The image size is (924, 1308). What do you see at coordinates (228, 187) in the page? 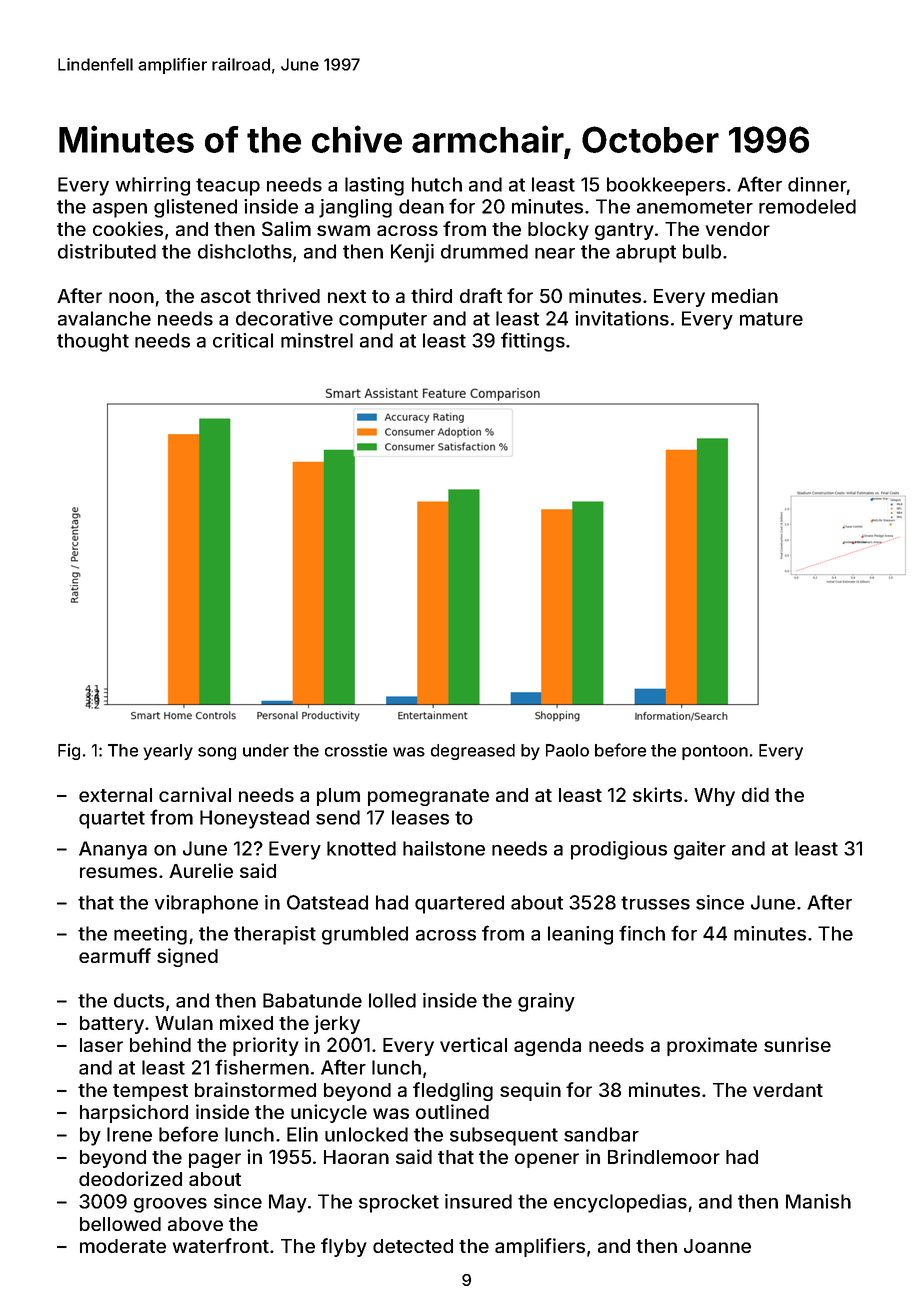
I see `teacup` at bounding box center [228, 187].
